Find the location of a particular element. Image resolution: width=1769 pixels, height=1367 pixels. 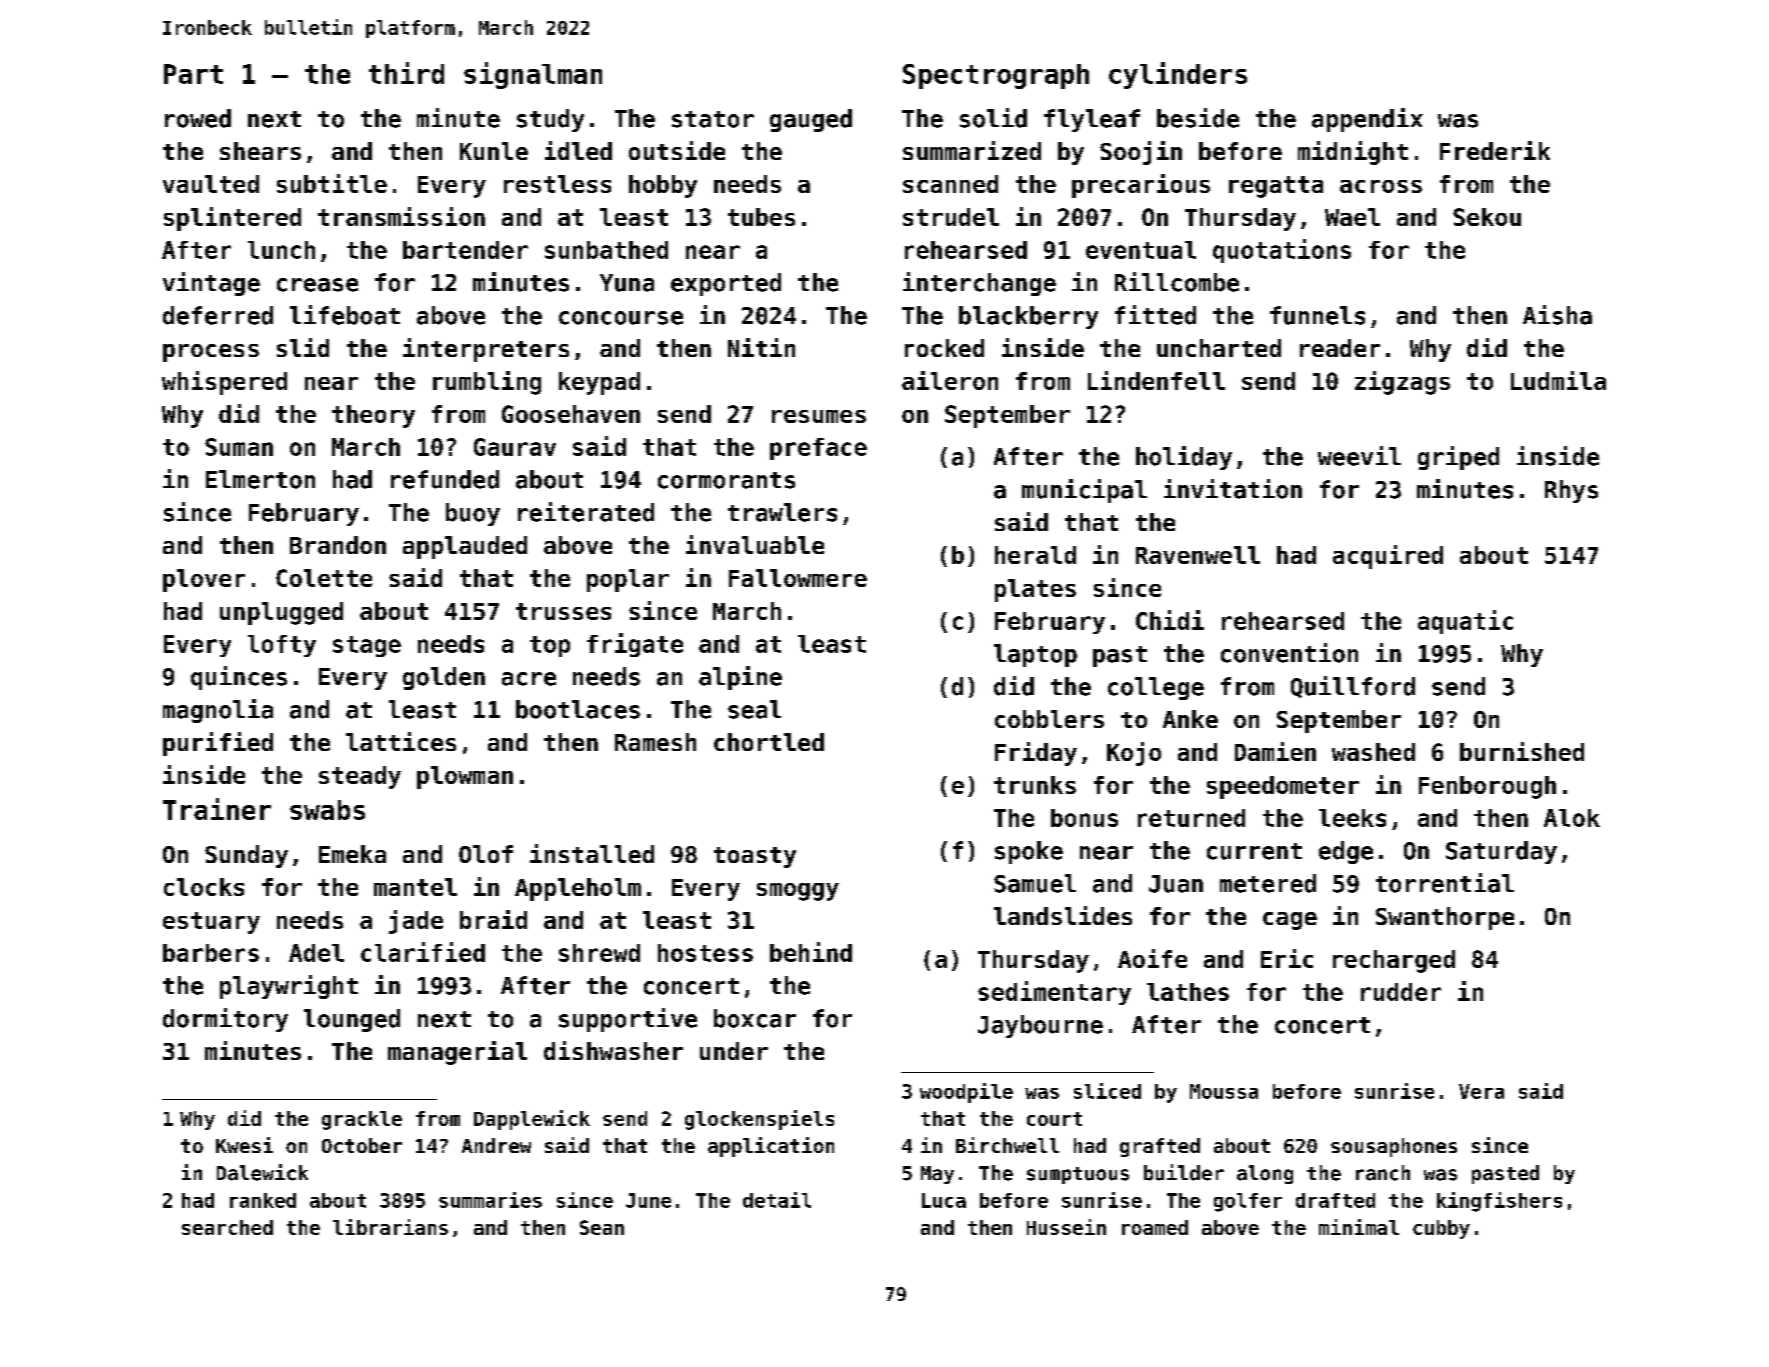

griped is located at coordinates (1458, 458).
